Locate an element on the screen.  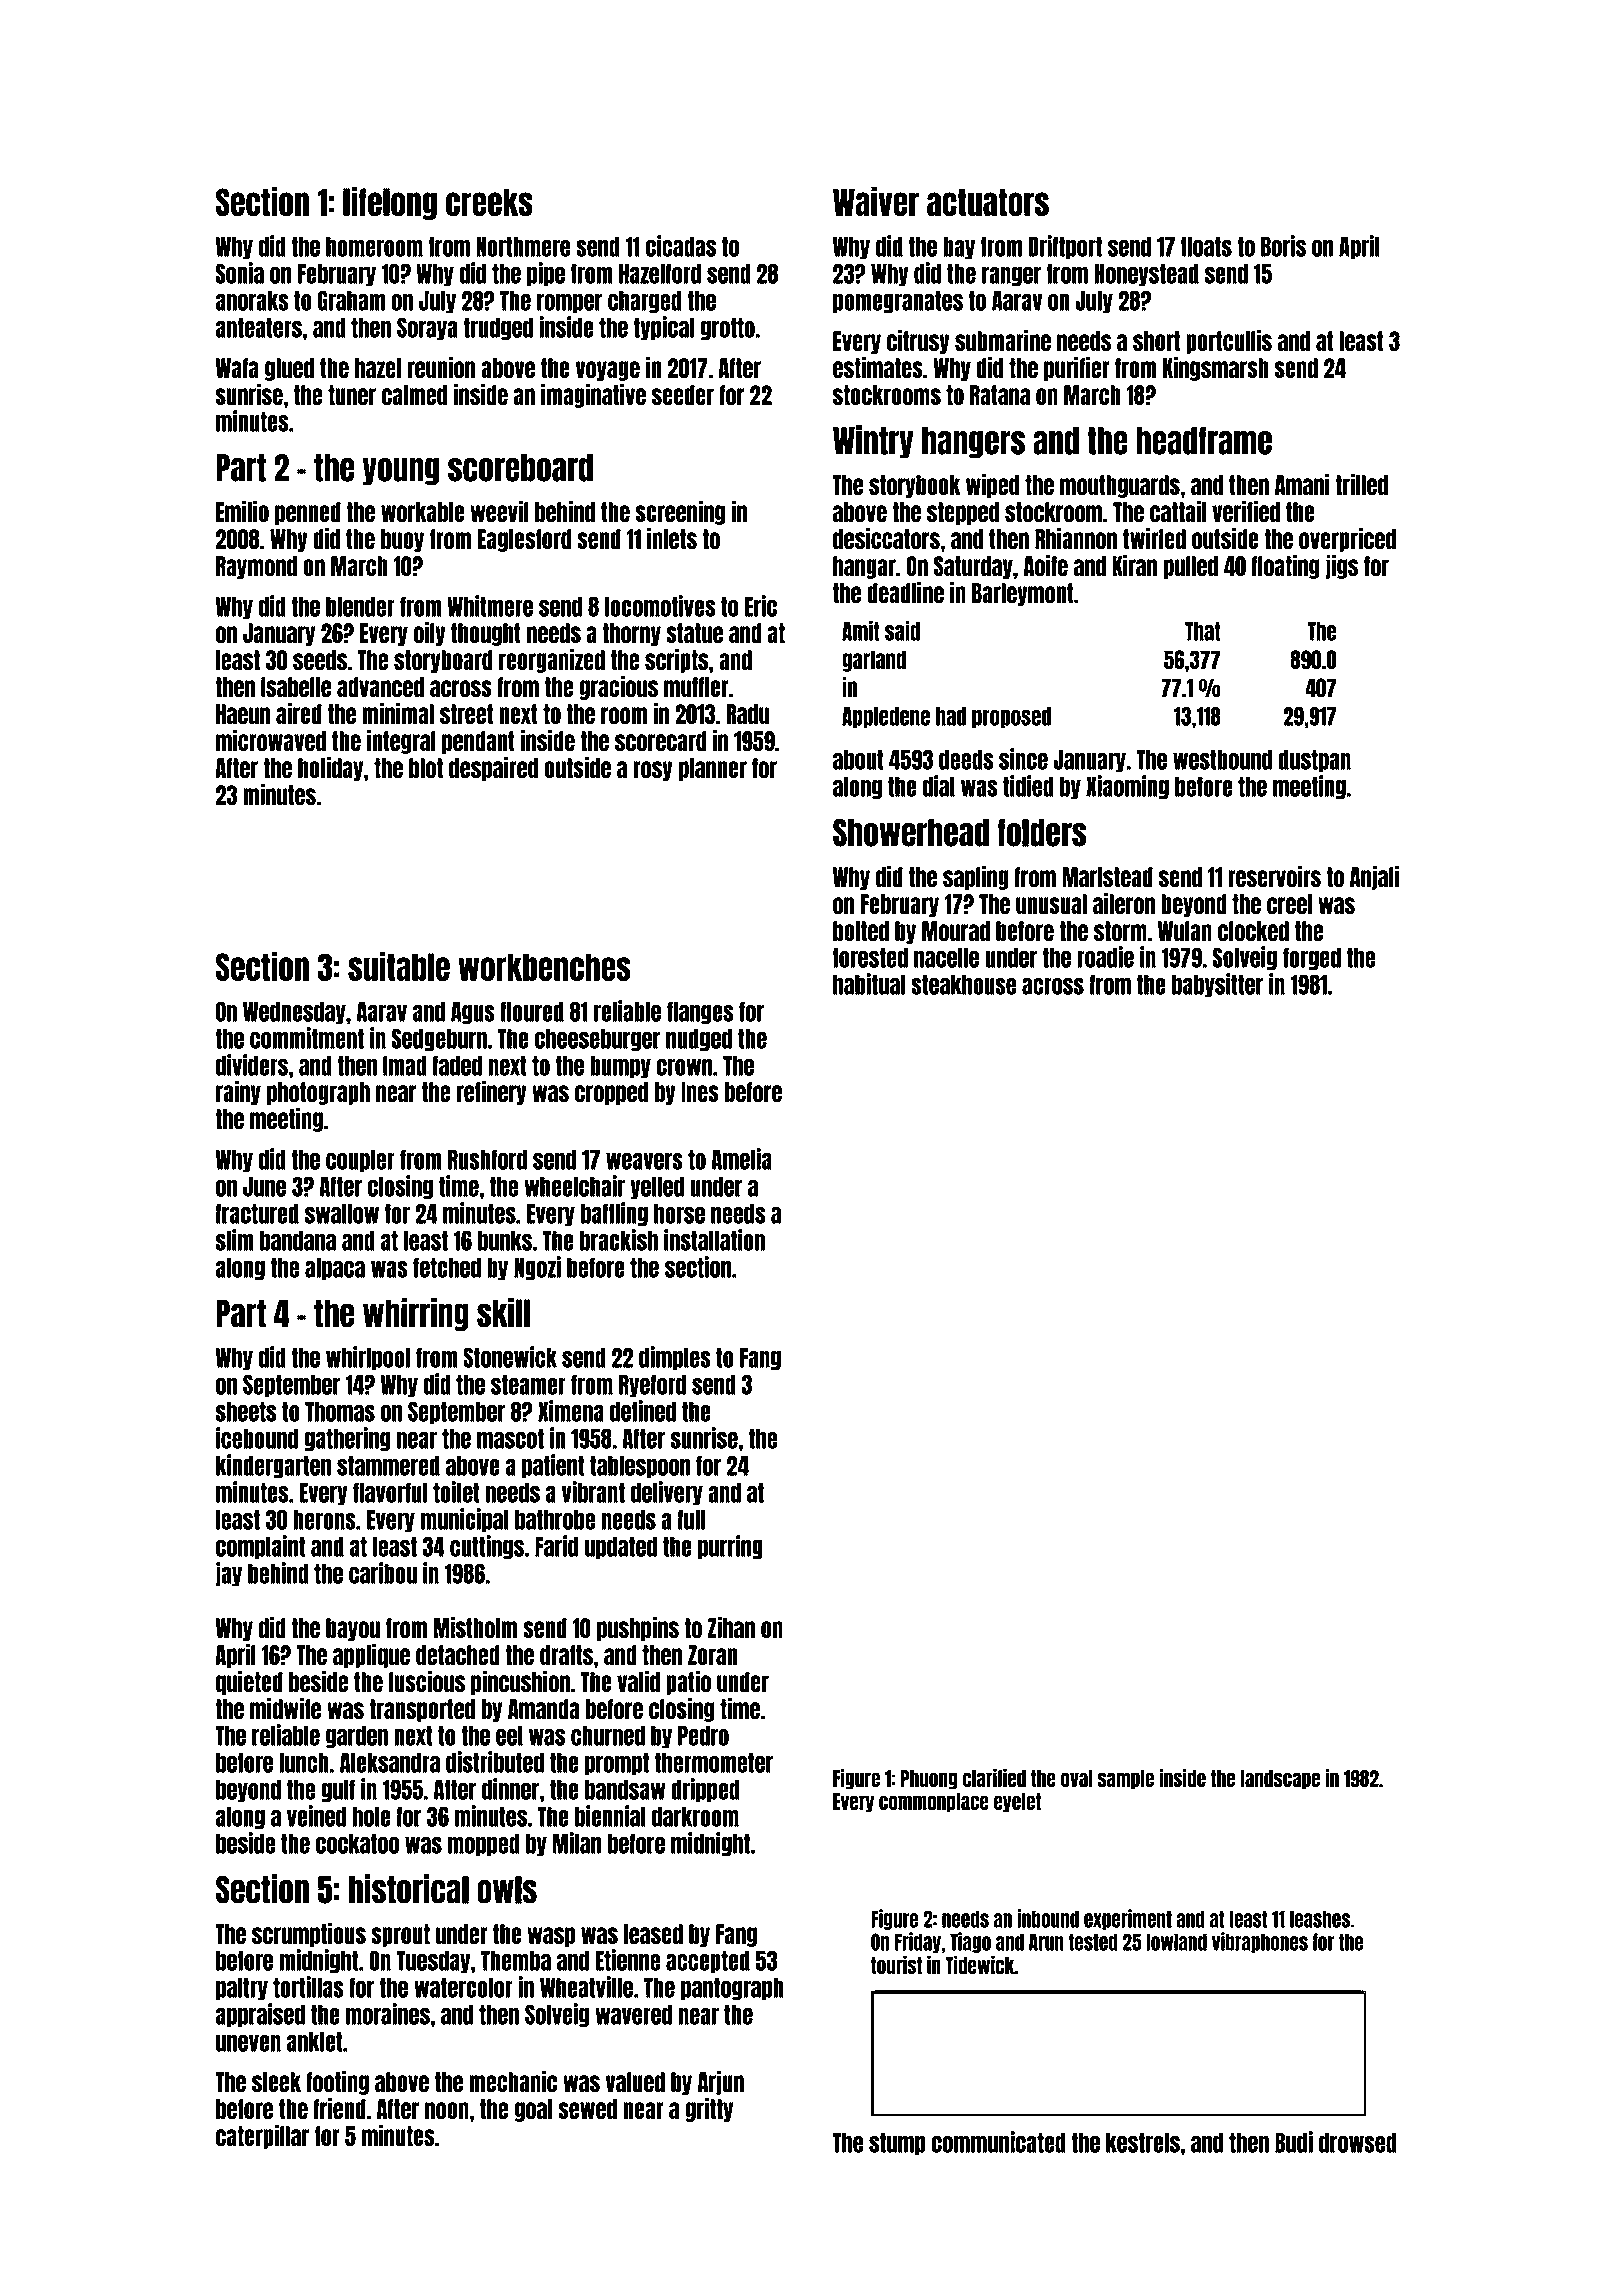
Tuesday is located at coordinates (433, 1962).
